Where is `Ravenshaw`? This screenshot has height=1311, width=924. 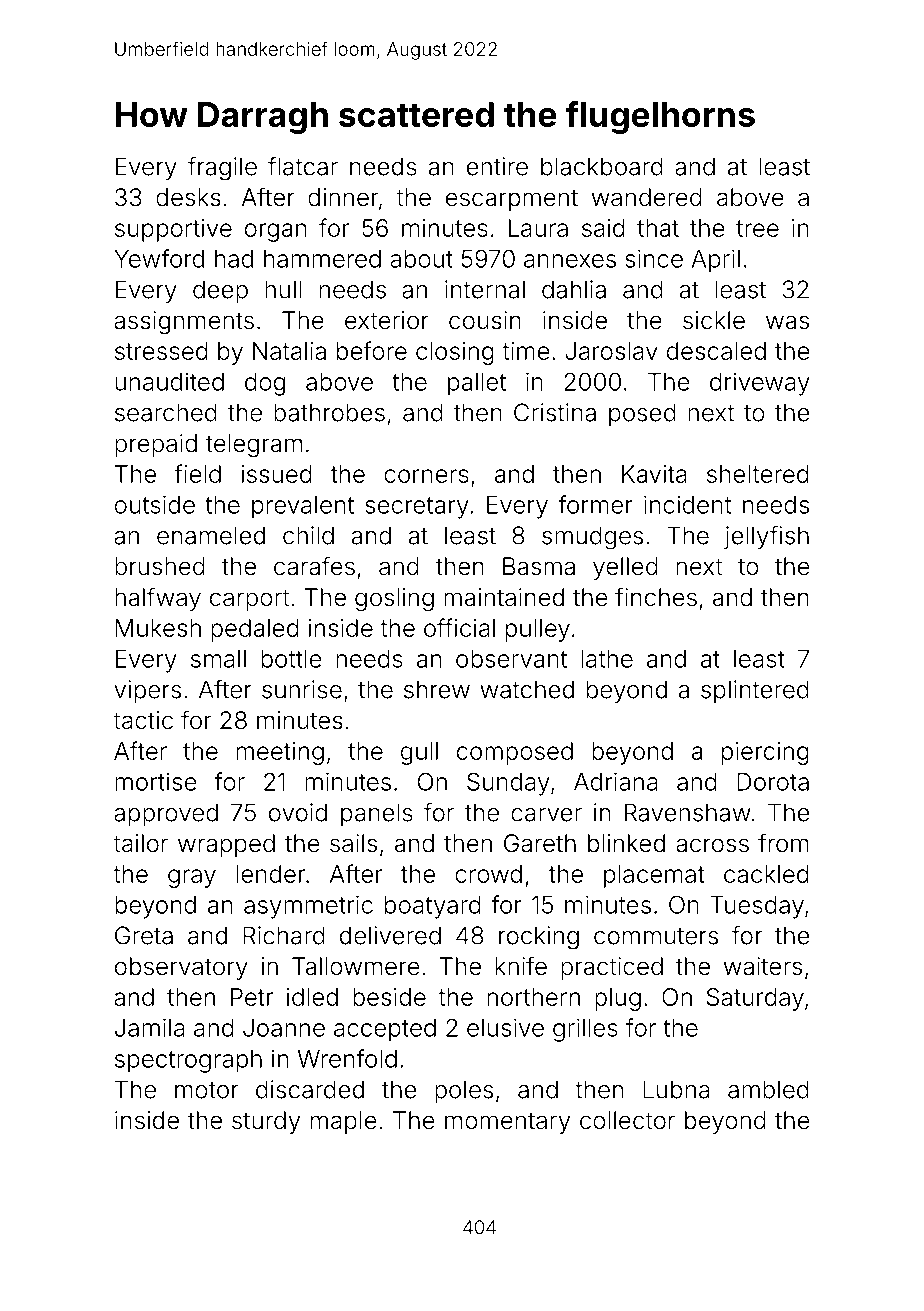
Ravenshaw is located at coordinates (688, 812).
